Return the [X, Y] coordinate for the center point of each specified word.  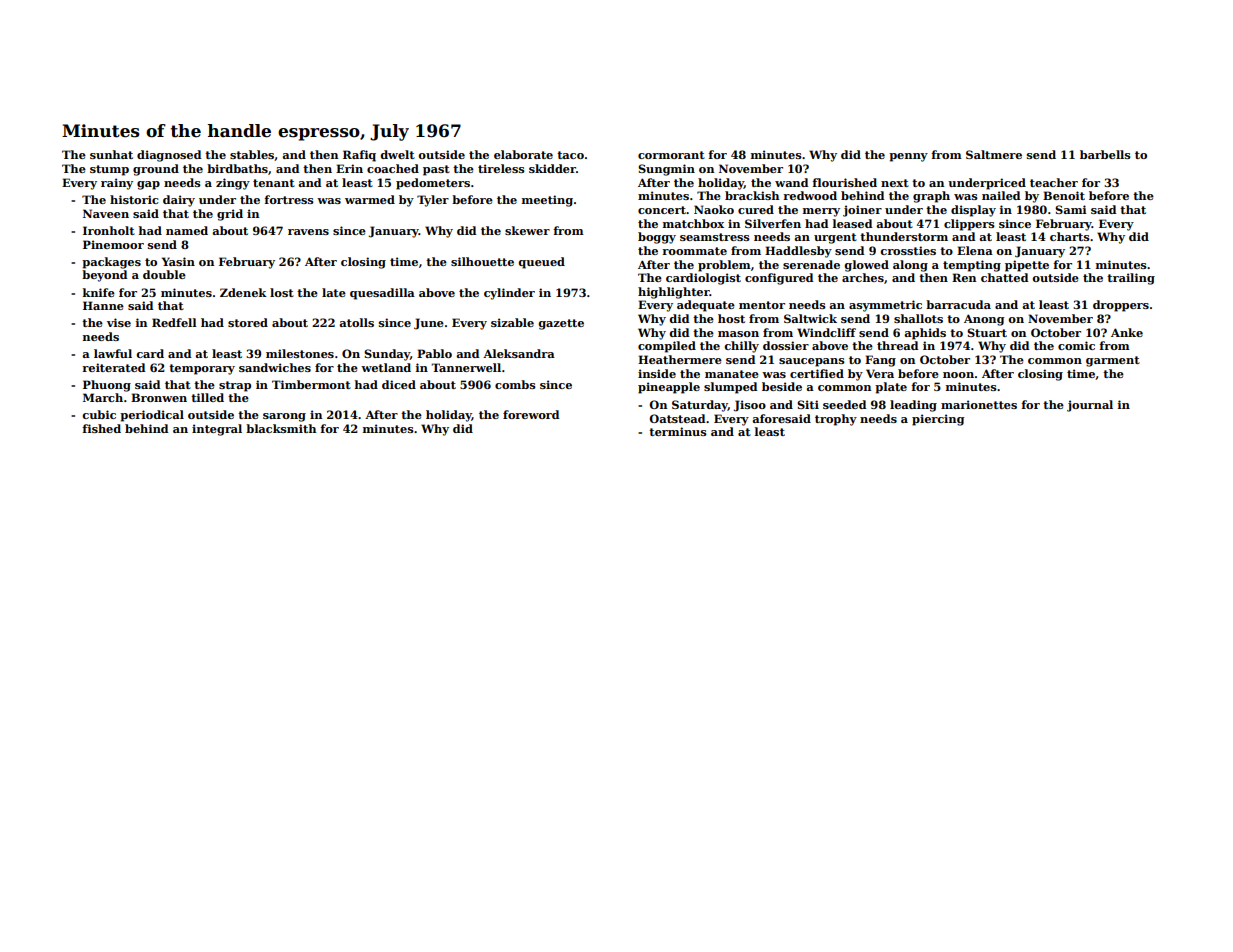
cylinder [509, 294]
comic [1076, 345]
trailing [1131, 279]
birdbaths [237, 168]
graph [931, 197]
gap [148, 185]
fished [101, 428]
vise [119, 322]
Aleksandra [519, 353]
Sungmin [666, 170]
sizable [512, 322]
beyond [104, 276]
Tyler [433, 201]
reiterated [113, 367]
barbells [1105, 154]
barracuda [958, 304]
